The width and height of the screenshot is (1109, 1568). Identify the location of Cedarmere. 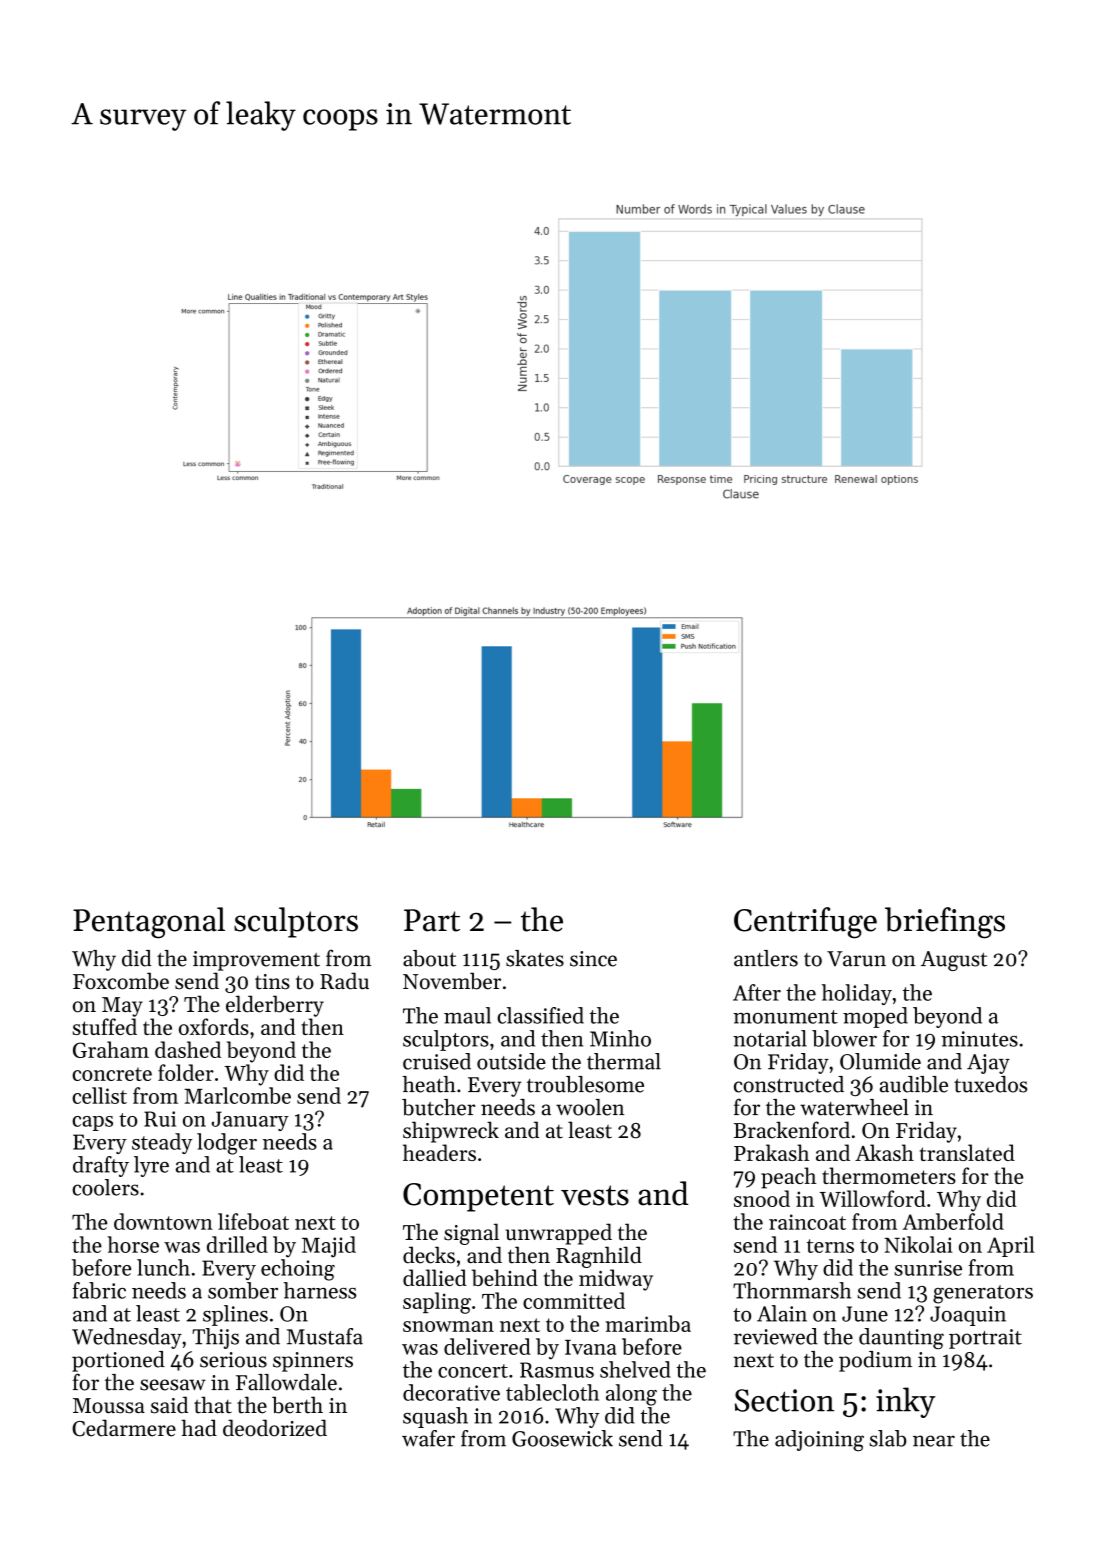
(124, 1428).
